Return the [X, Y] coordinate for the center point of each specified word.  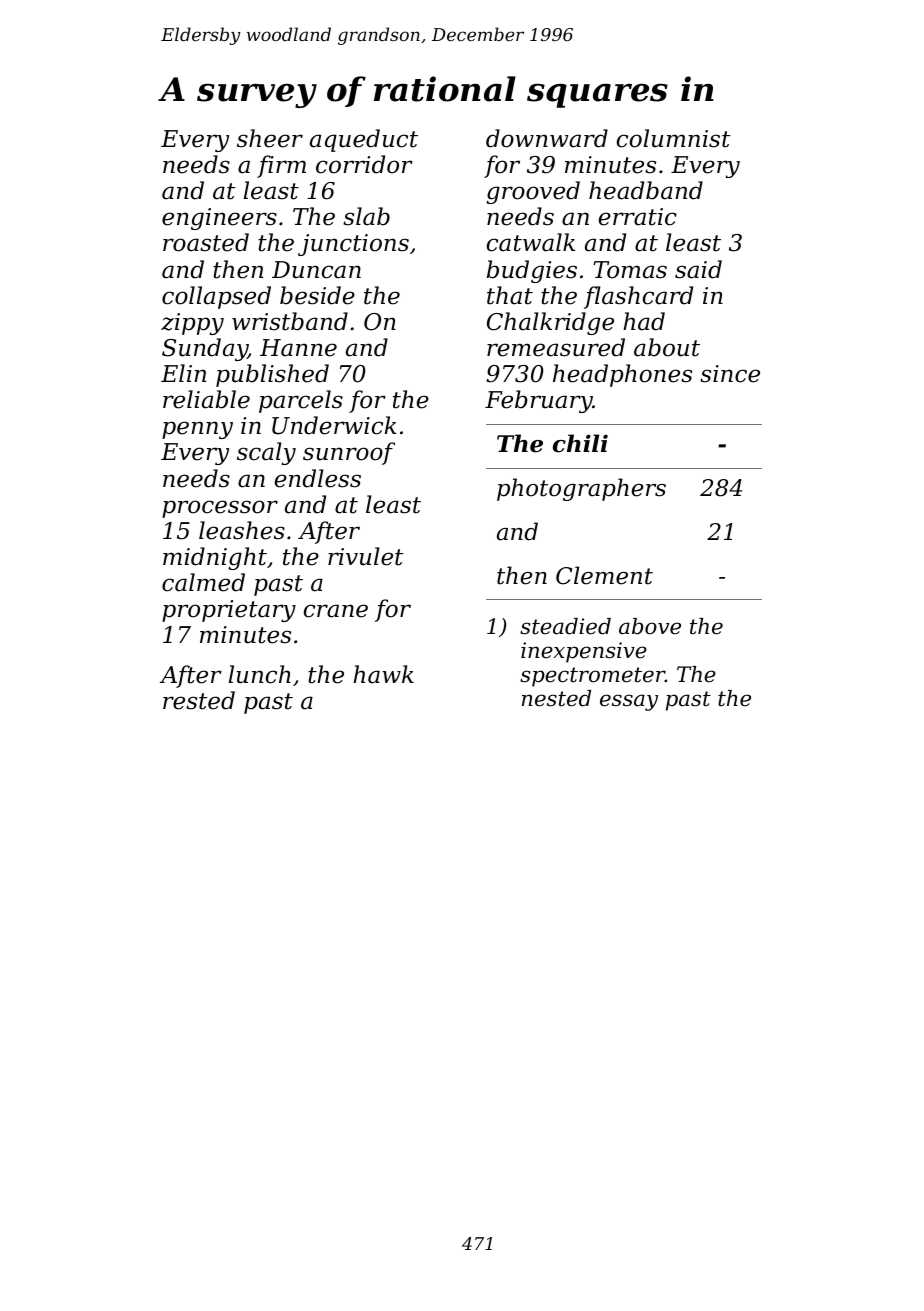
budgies [532, 271]
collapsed [216, 297]
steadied [565, 626]
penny [197, 430]
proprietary [229, 611]
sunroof [349, 453]
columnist [673, 138]
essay [629, 702]
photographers [581, 489]
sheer [270, 138]
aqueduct [364, 140]
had [644, 321]
